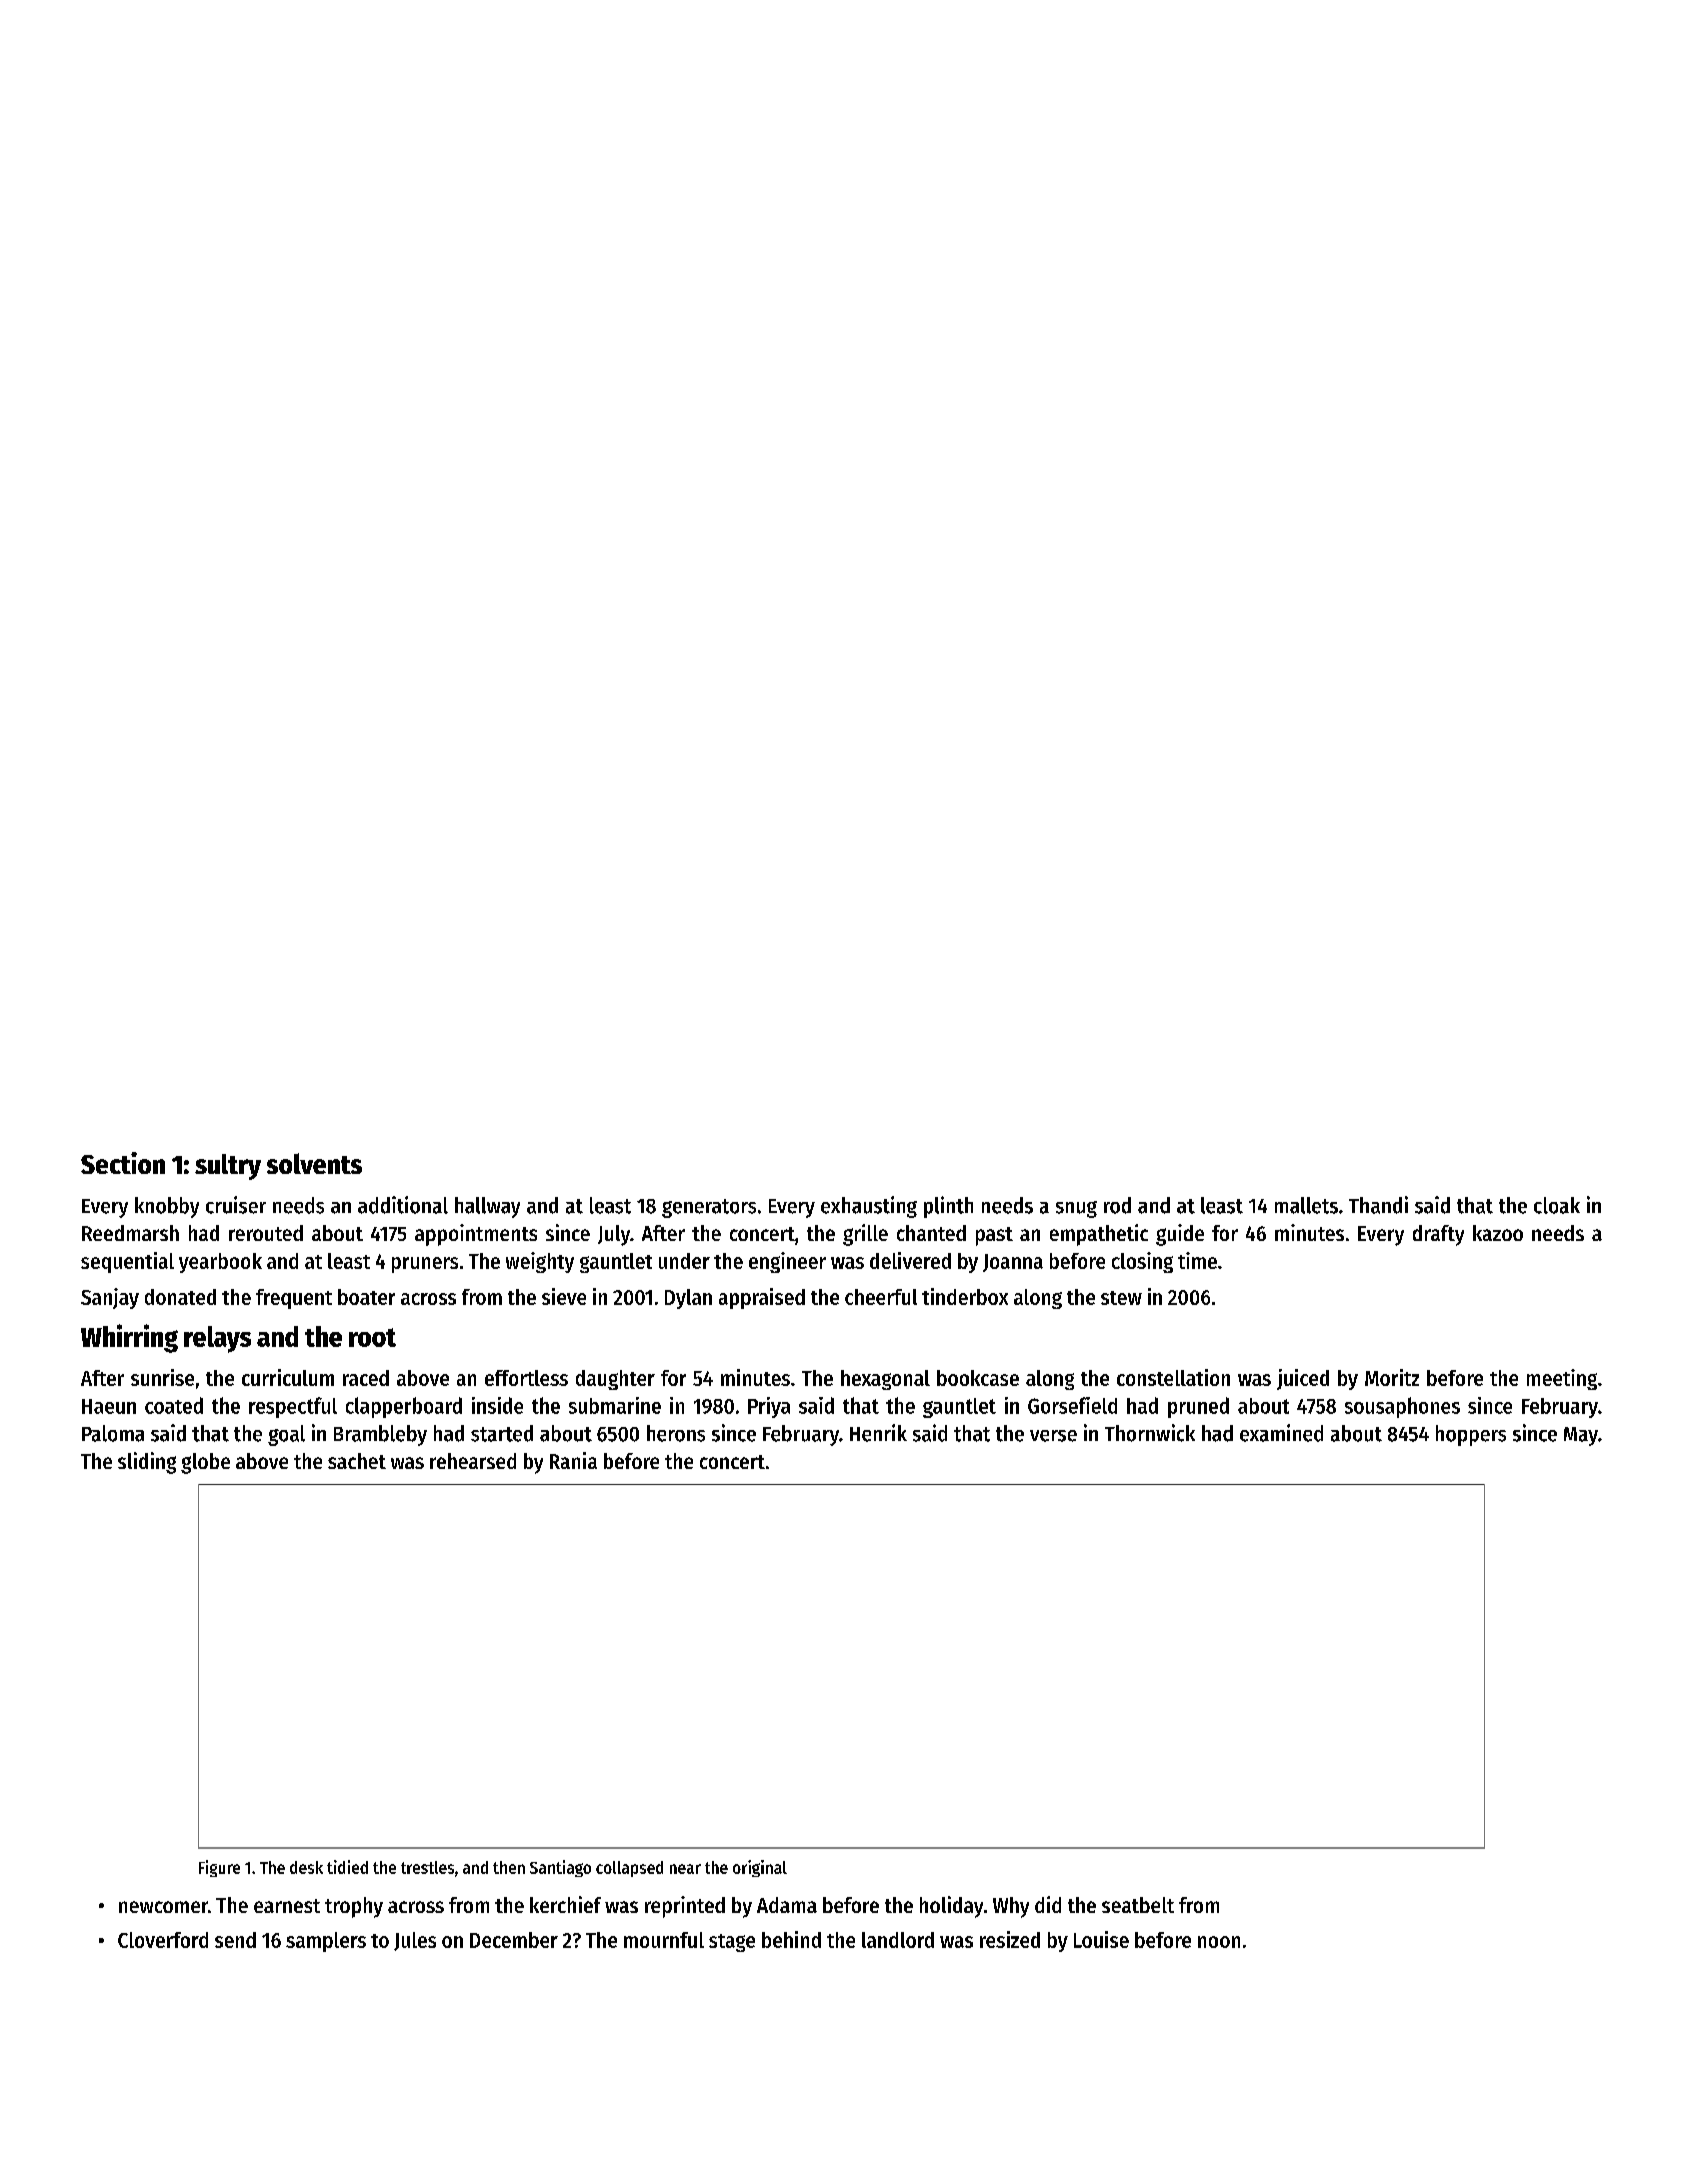 This screenshot has width=1683, height=2178. I want to click on daughter, so click(615, 1380).
